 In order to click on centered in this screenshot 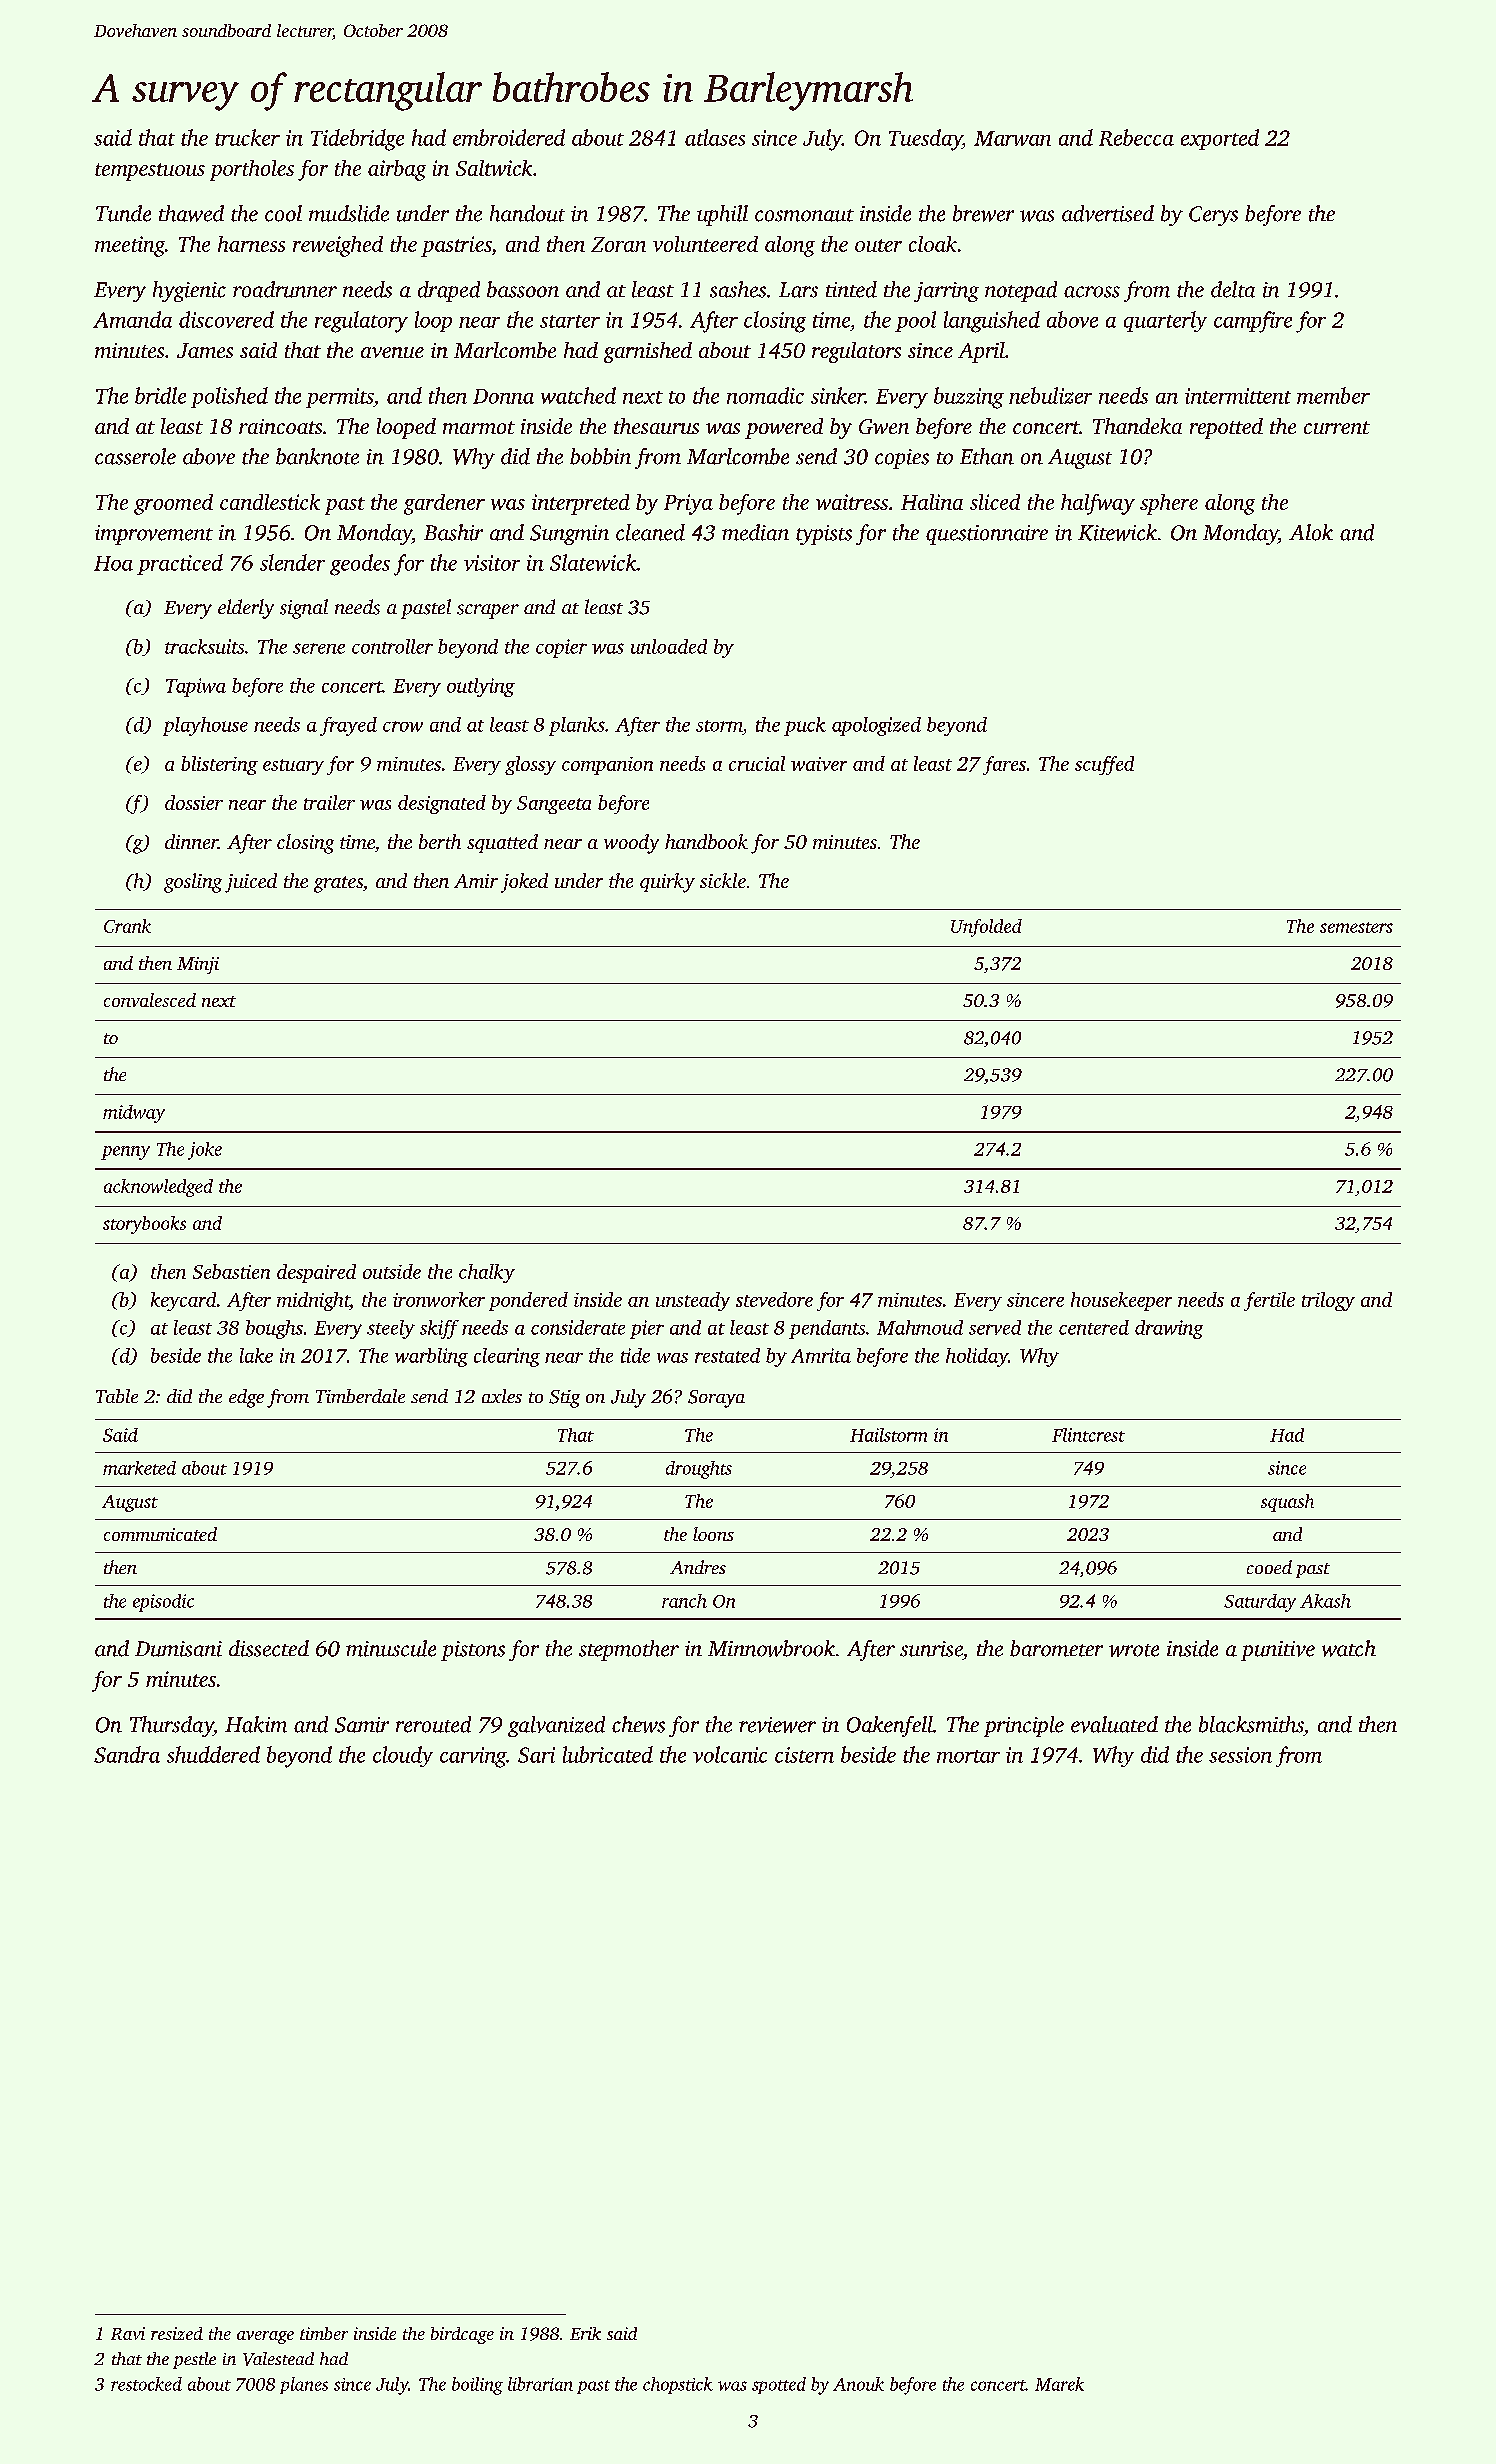, I will do `click(1094, 1327)`.
